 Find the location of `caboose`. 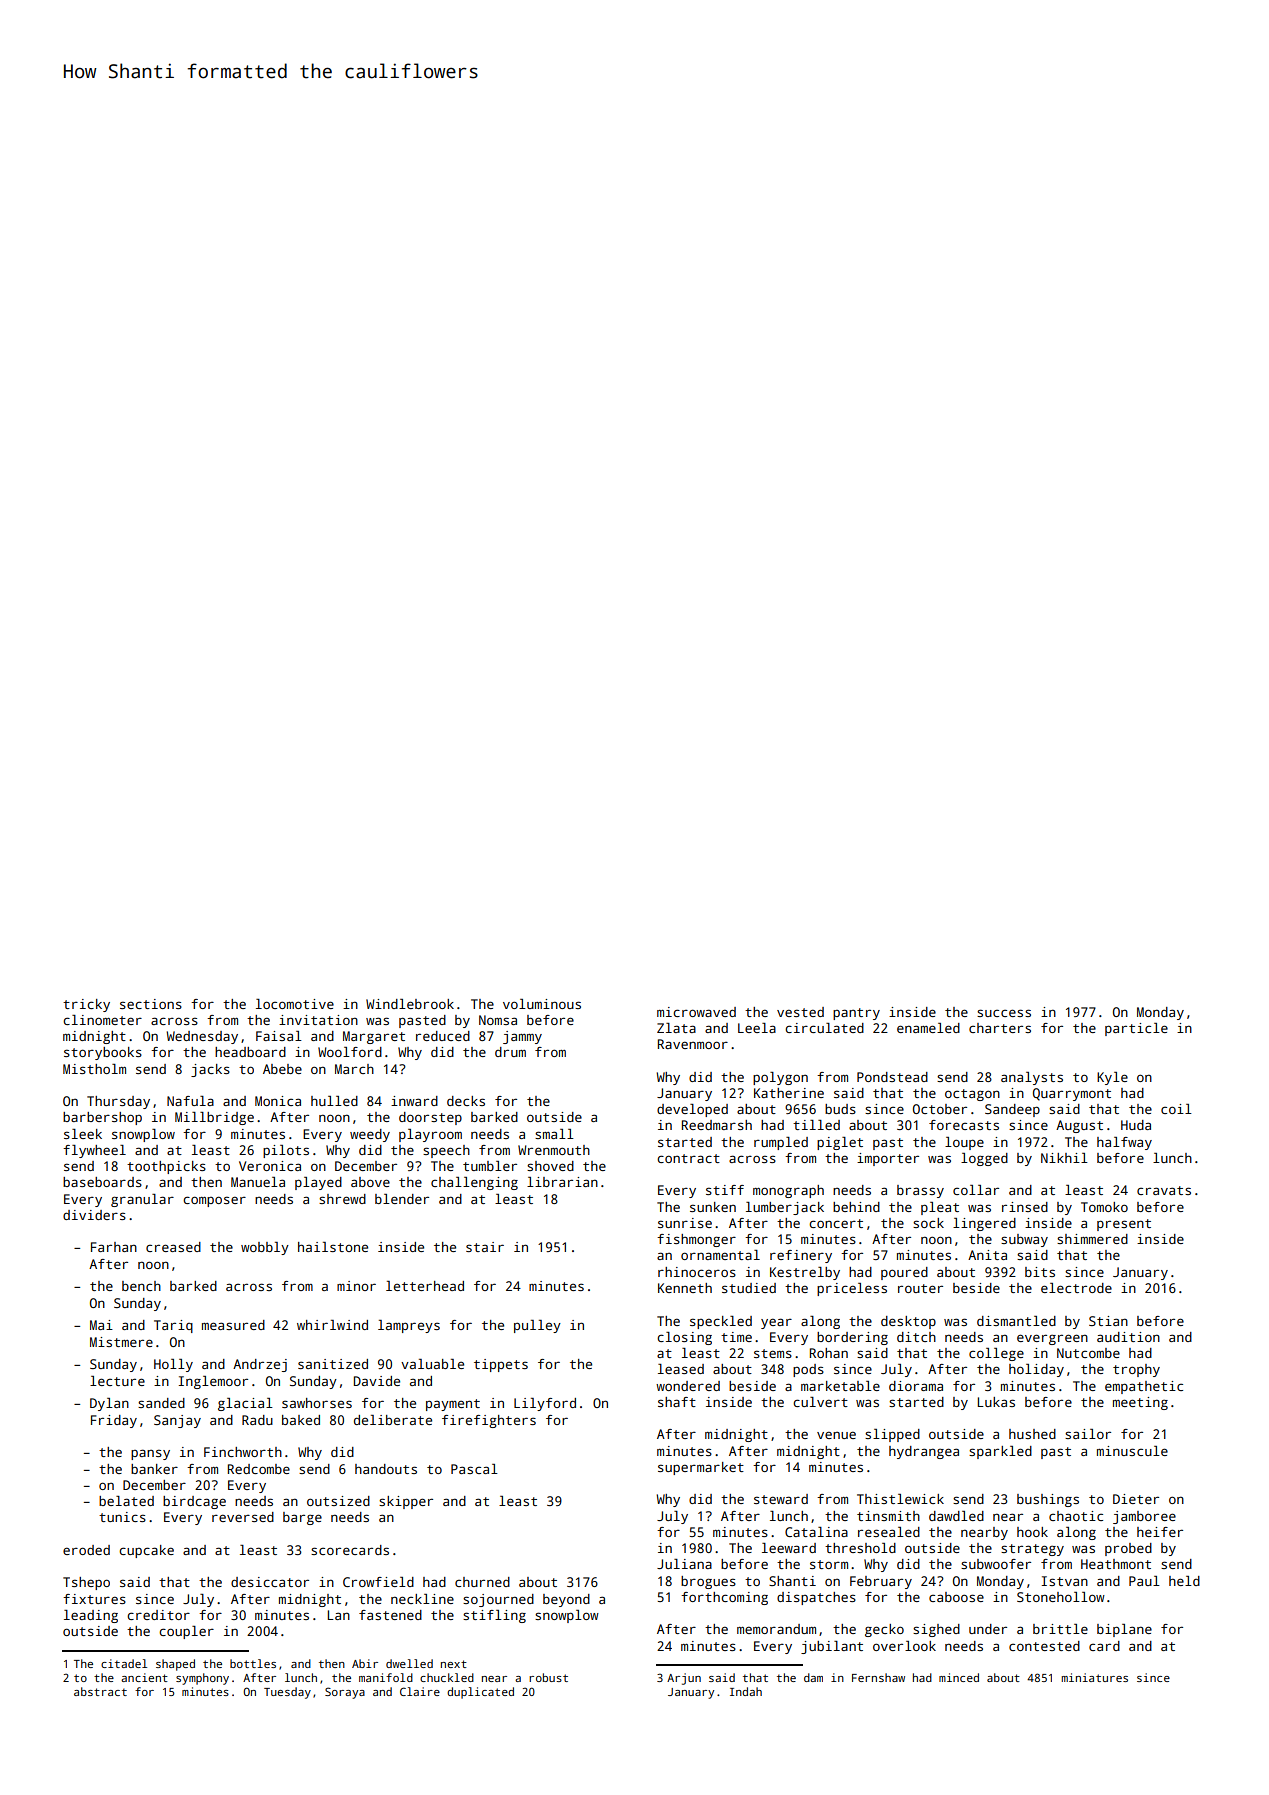

caboose is located at coordinates (956, 1597).
